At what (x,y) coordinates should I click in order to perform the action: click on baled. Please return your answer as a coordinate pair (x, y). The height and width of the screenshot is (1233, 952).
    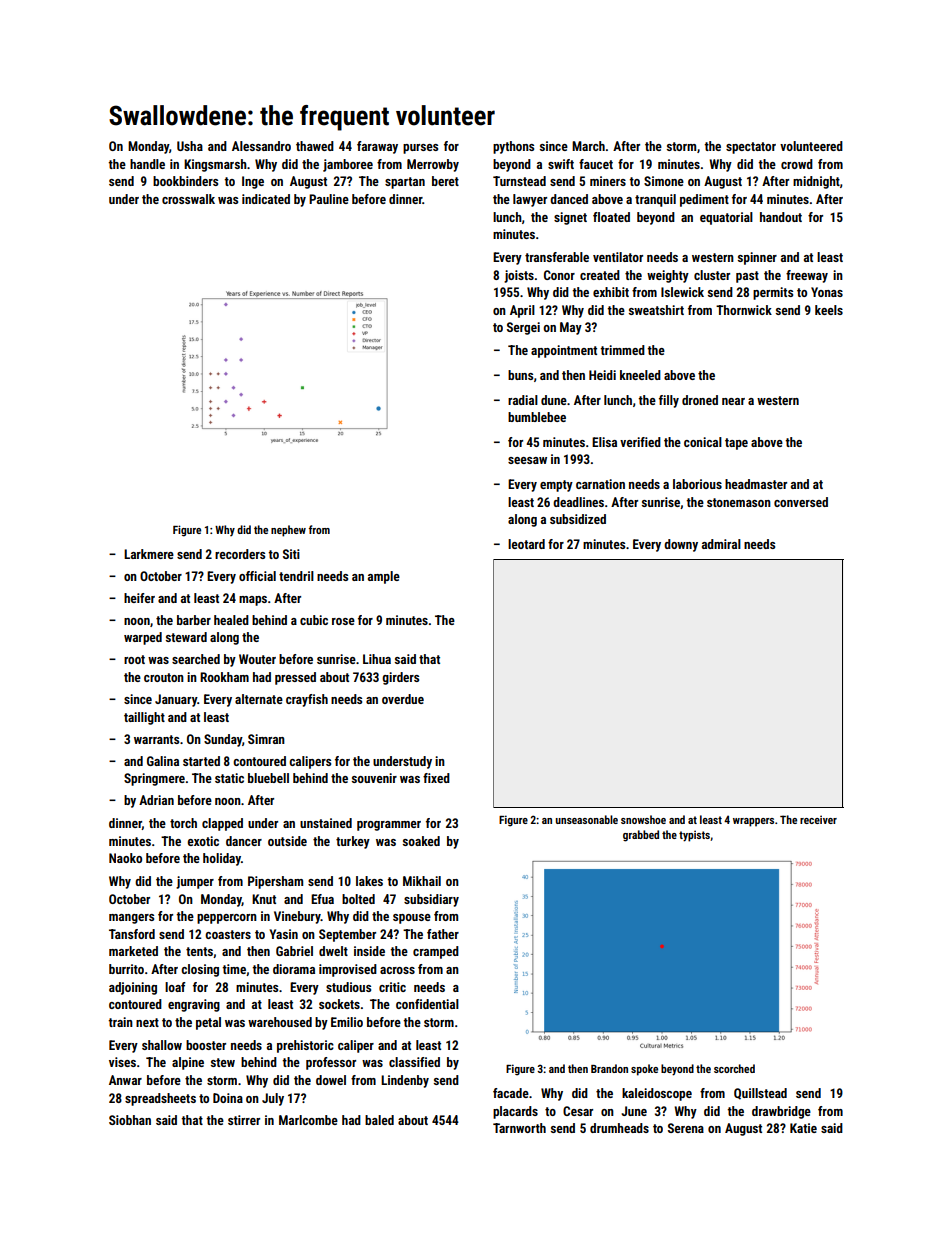
    Looking at the image, I should click on (379, 1120).
